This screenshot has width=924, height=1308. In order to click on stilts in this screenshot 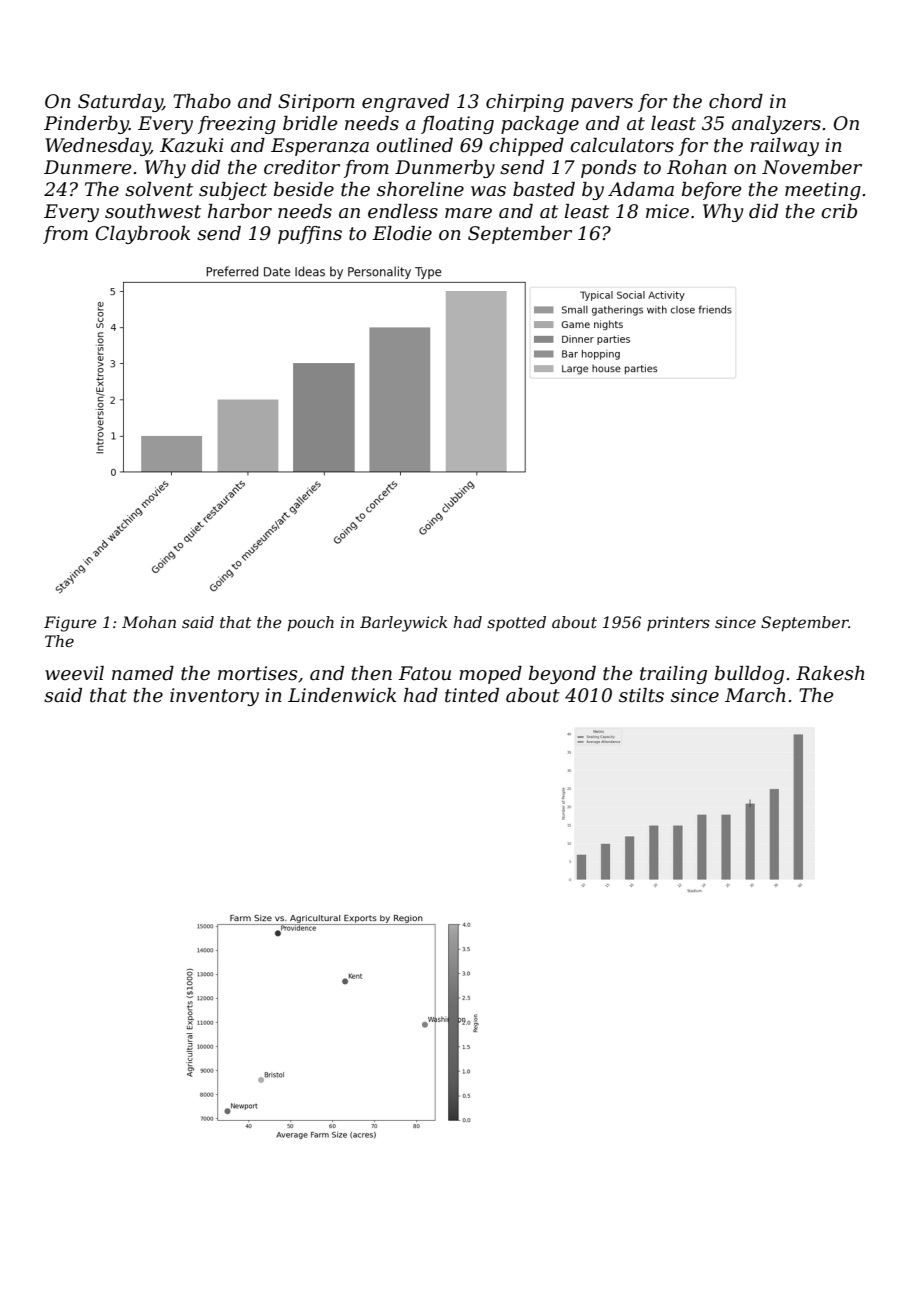, I will do `click(641, 695)`.
